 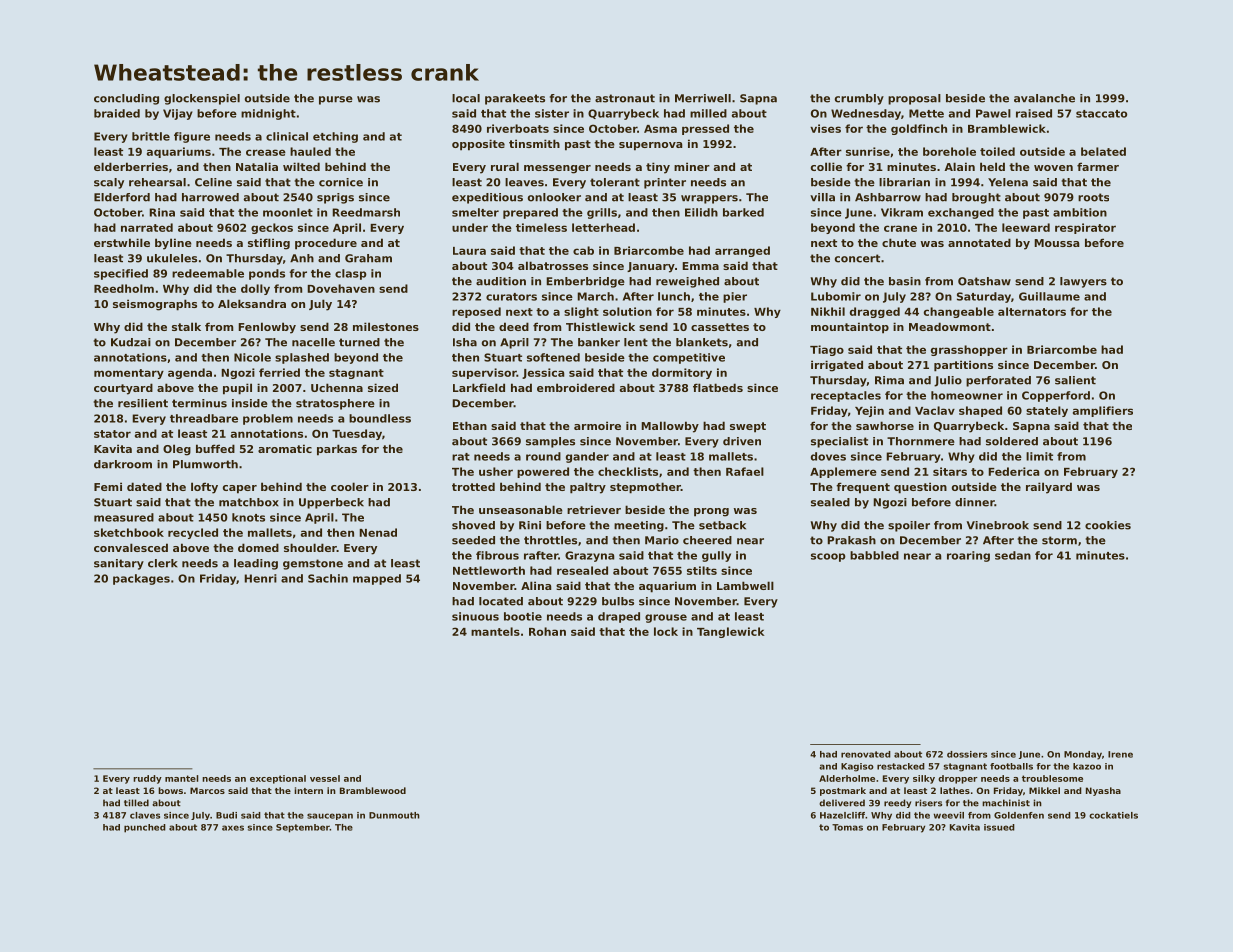 What do you see at coordinates (651, 146) in the screenshot?
I see `supernova` at bounding box center [651, 146].
